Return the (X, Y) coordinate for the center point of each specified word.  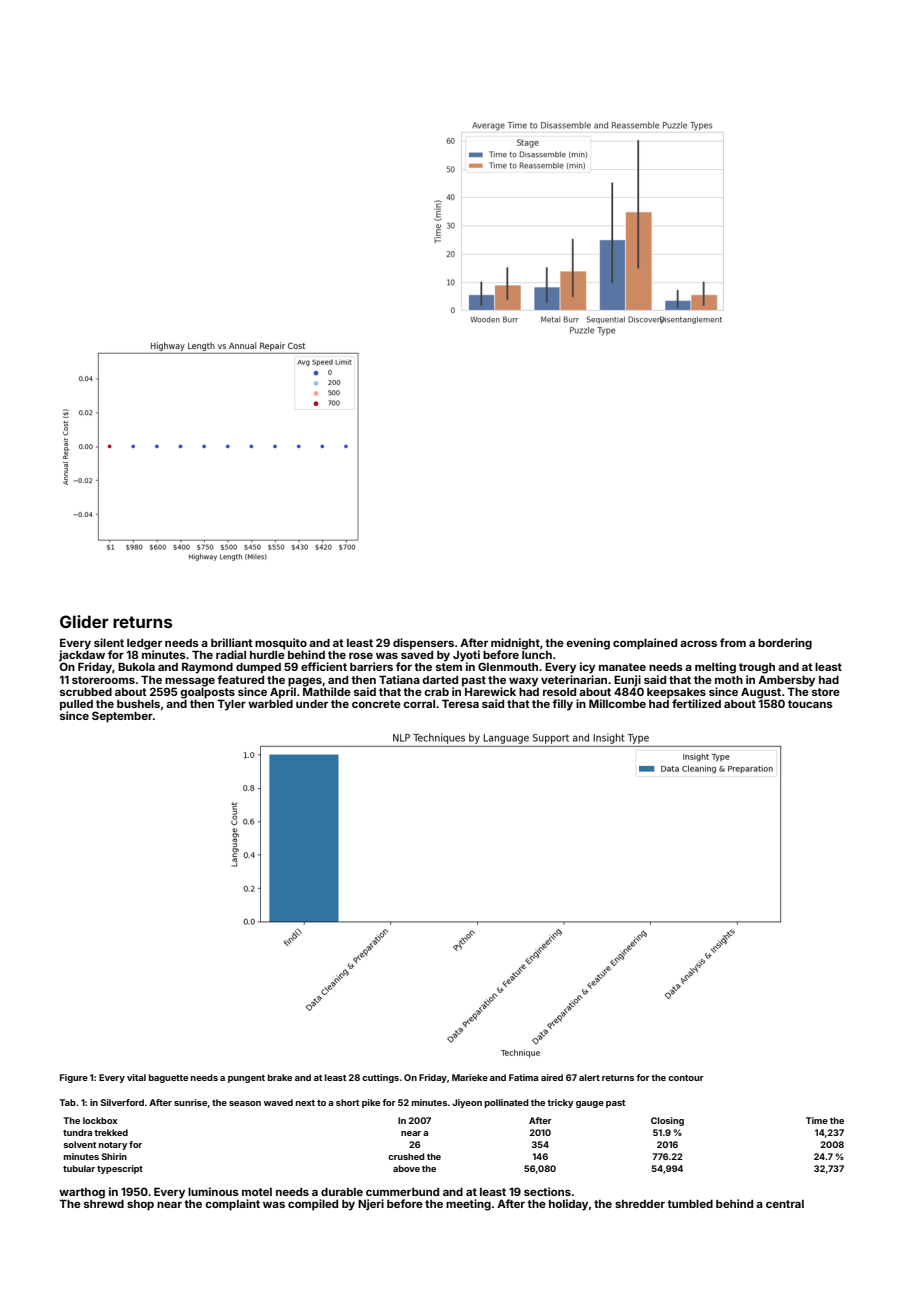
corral (419, 704)
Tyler (231, 705)
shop (140, 1205)
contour (686, 1078)
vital (136, 1077)
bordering (785, 644)
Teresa (460, 703)
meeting (468, 1205)
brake (280, 1077)
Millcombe (617, 703)
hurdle (267, 655)
